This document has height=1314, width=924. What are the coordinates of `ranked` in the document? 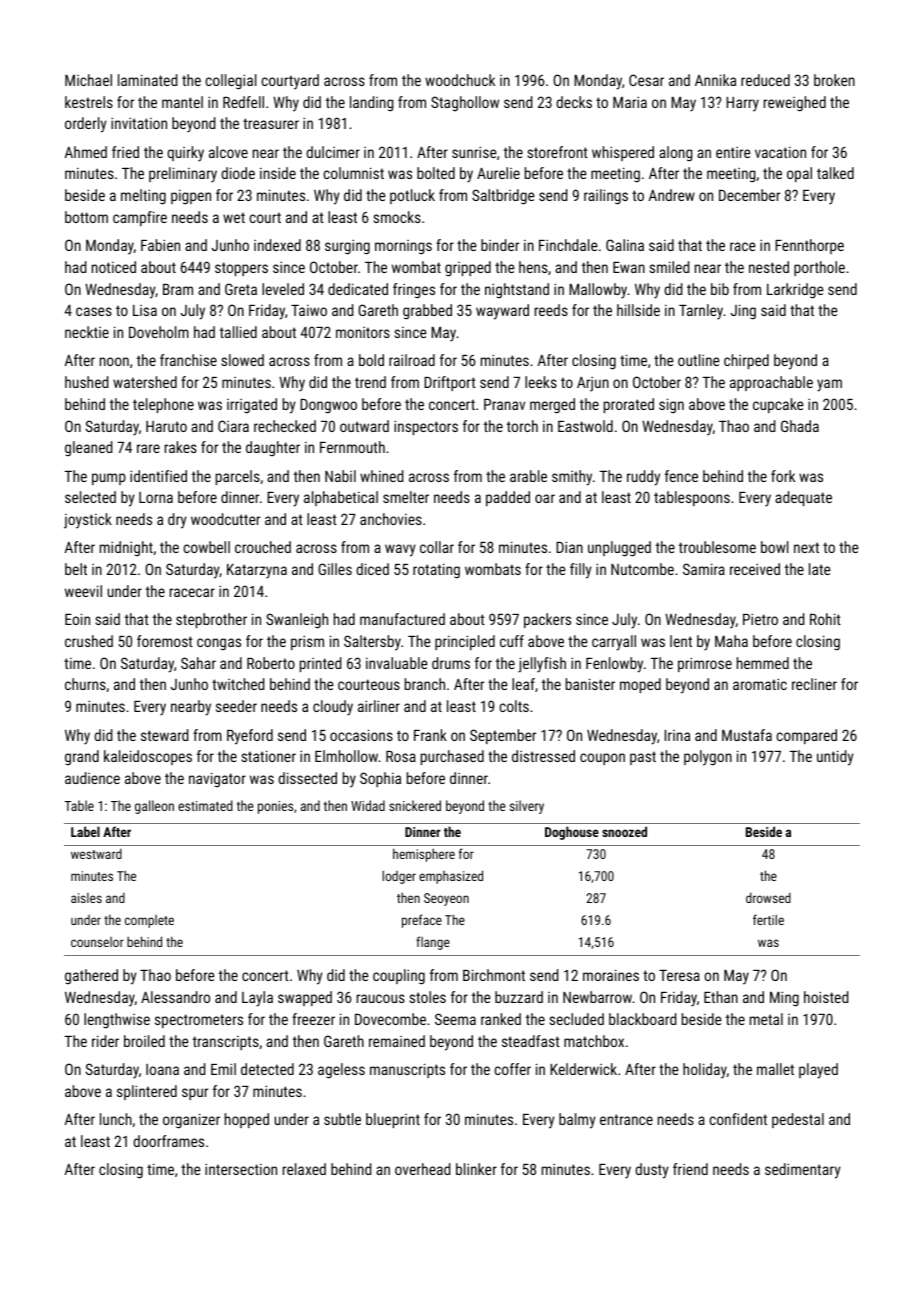 It's located at (501, 1019).
